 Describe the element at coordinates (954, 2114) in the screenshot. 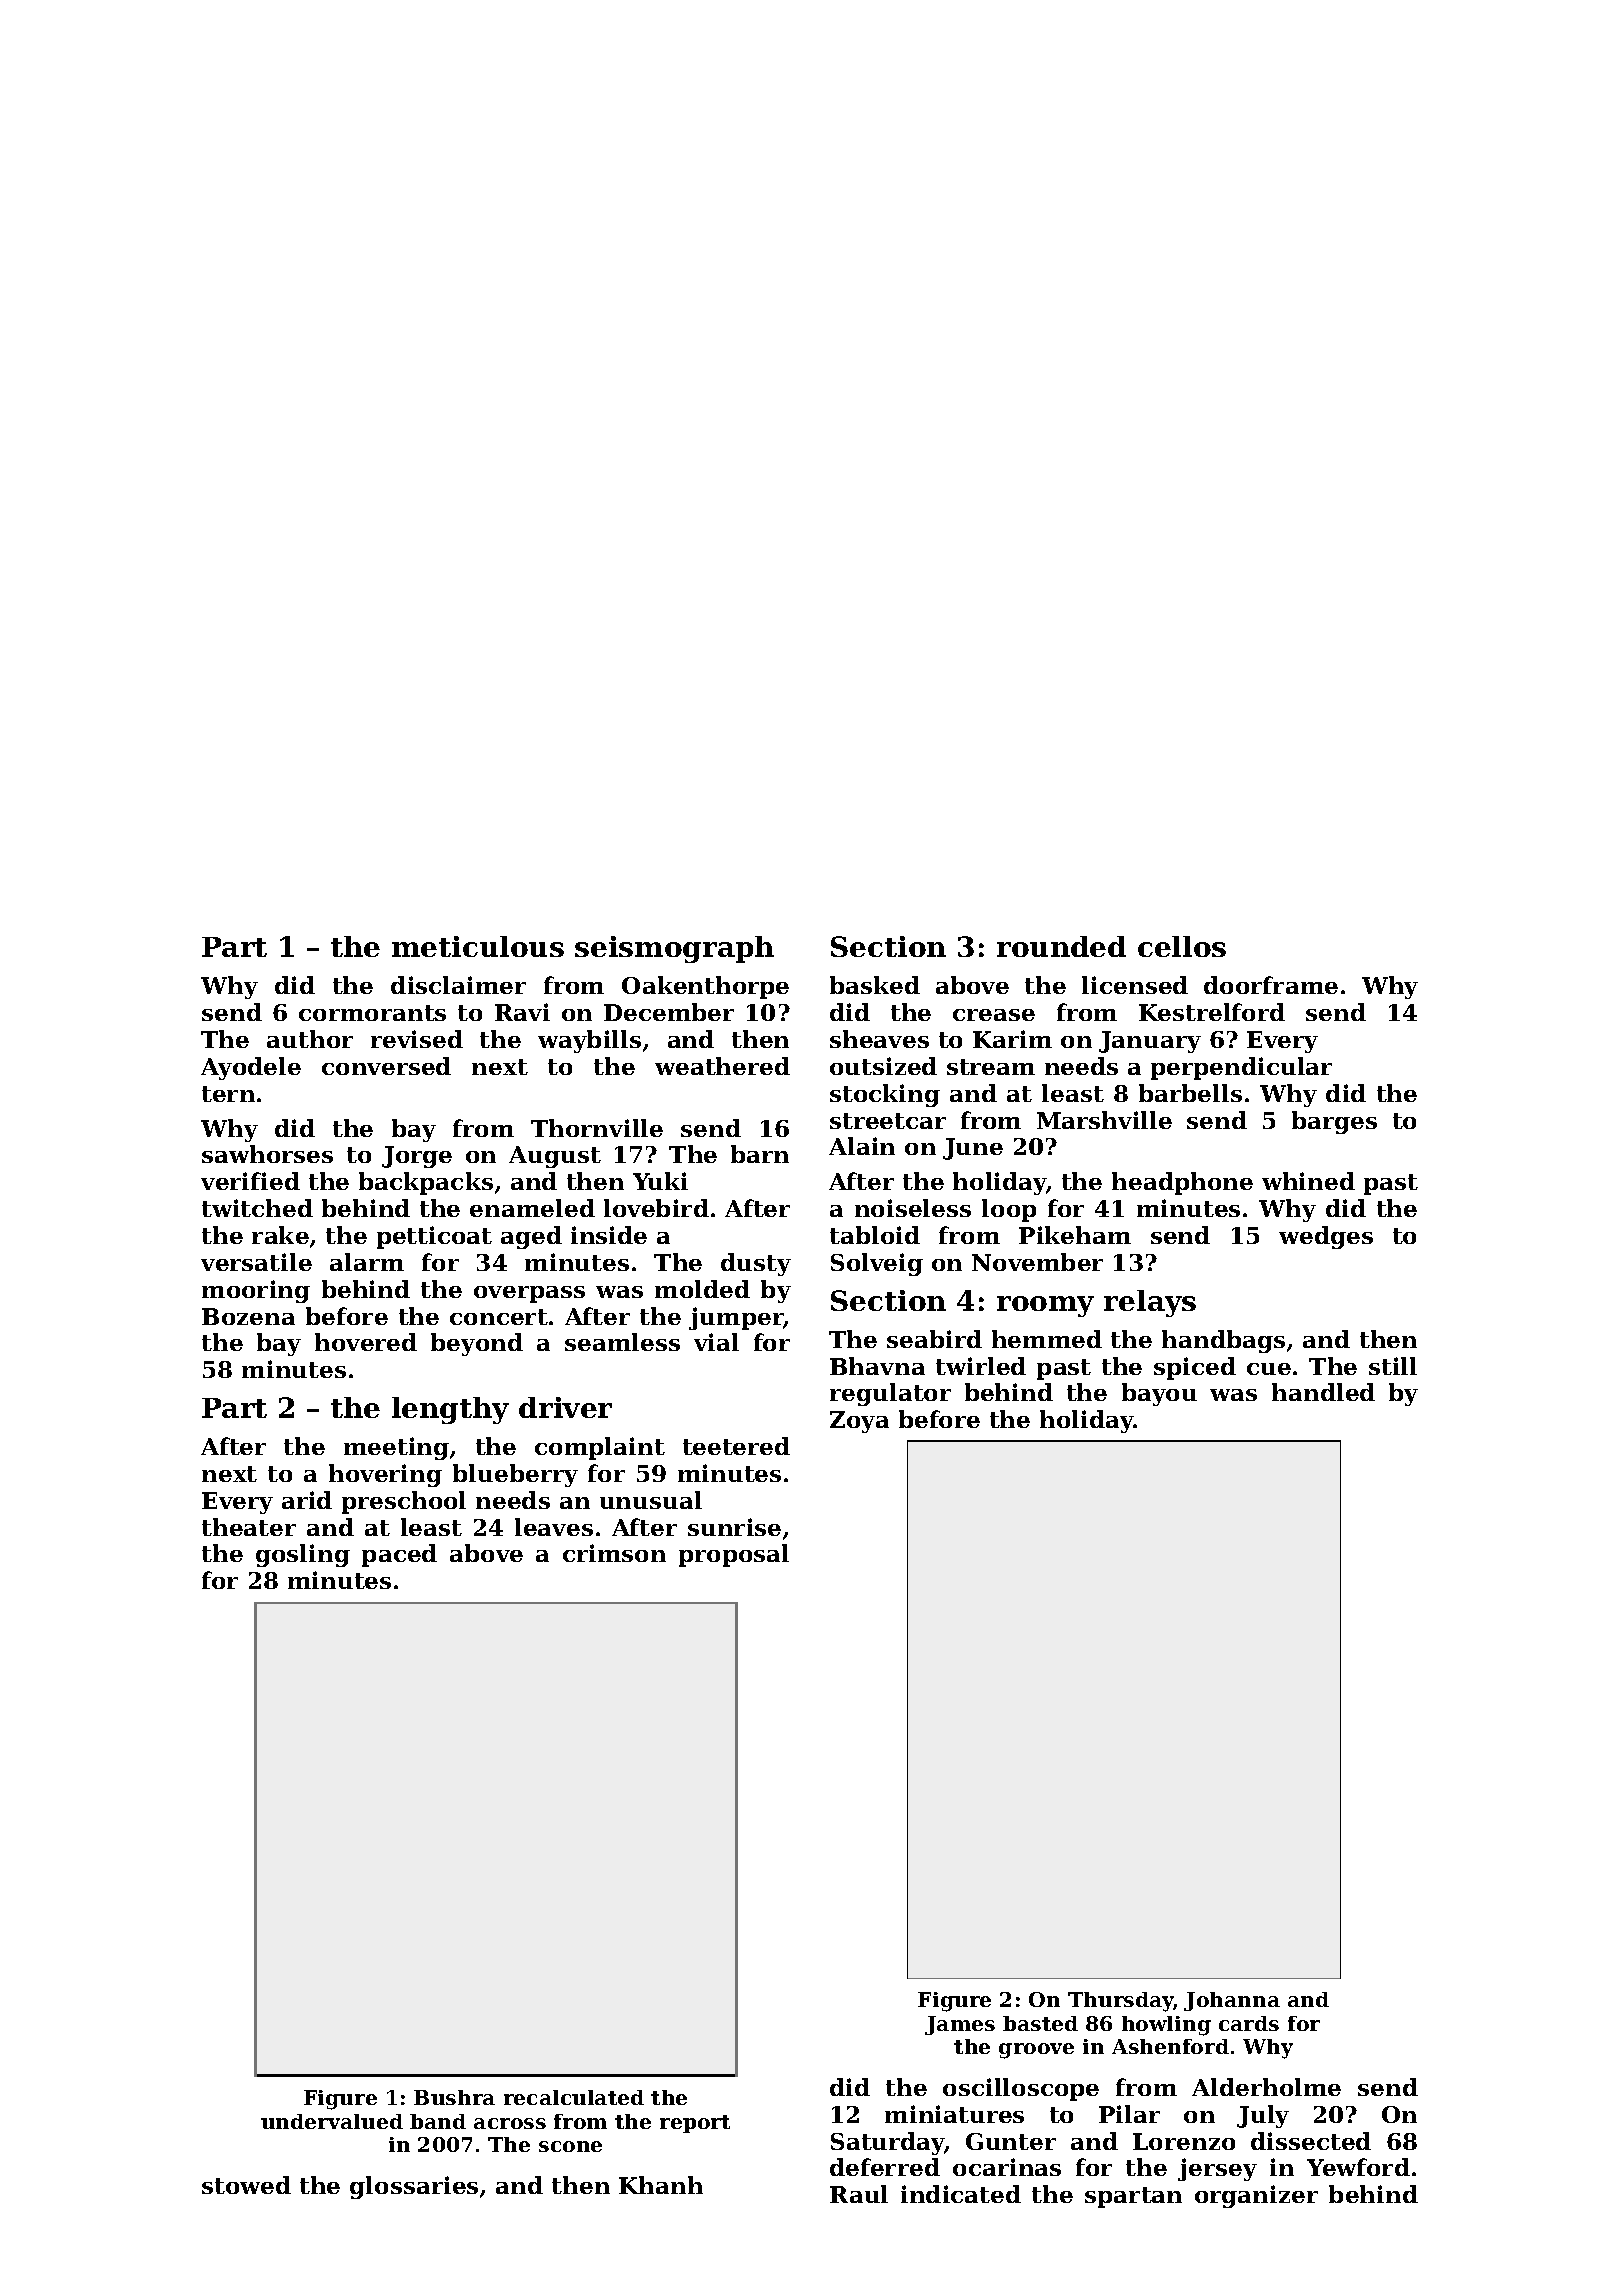

I see `miniatures` at that location.
